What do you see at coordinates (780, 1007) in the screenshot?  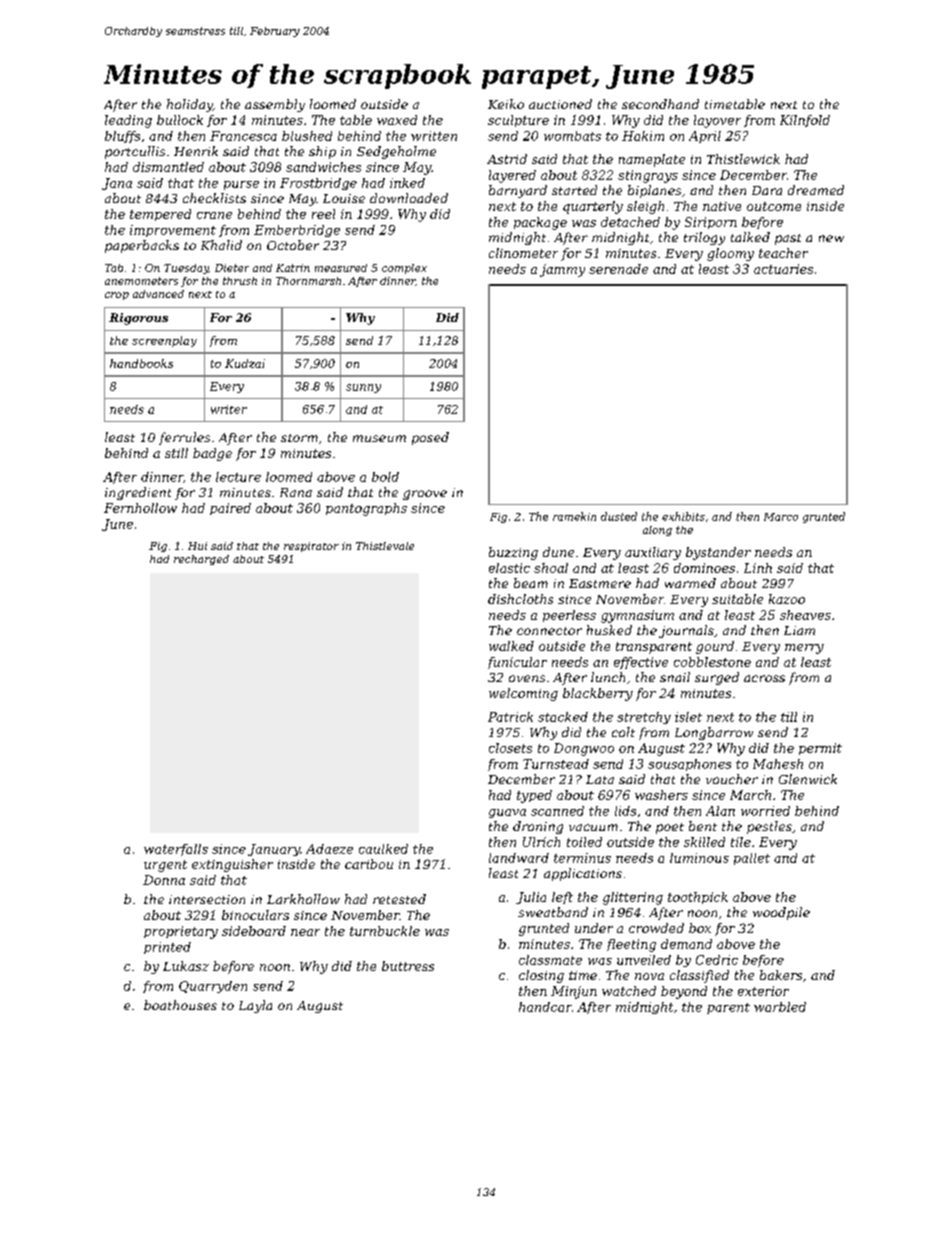 I see `warbled` at bounding box center [780, 1007].
